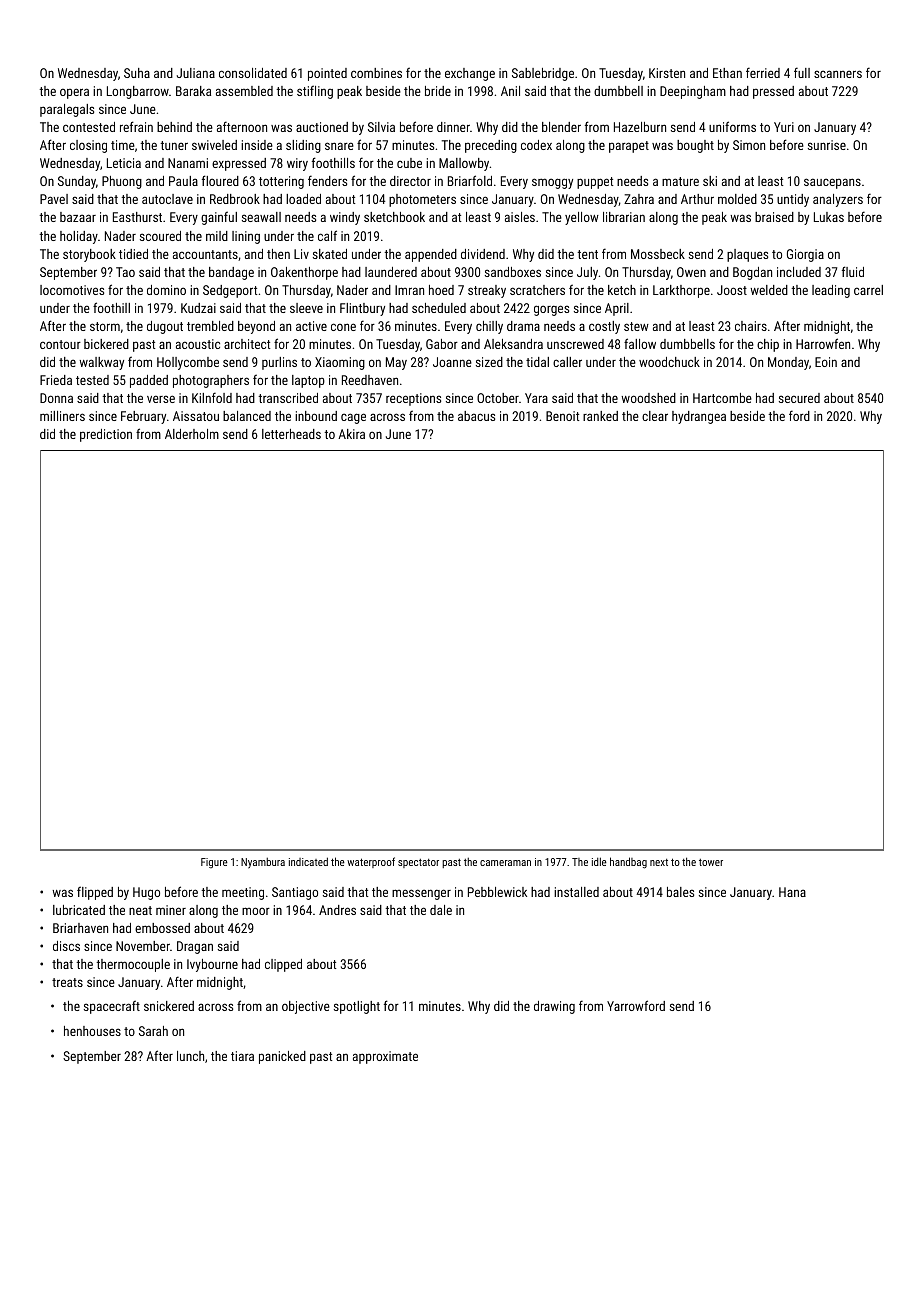  I want to click on drawing, so click(554, 1007).
